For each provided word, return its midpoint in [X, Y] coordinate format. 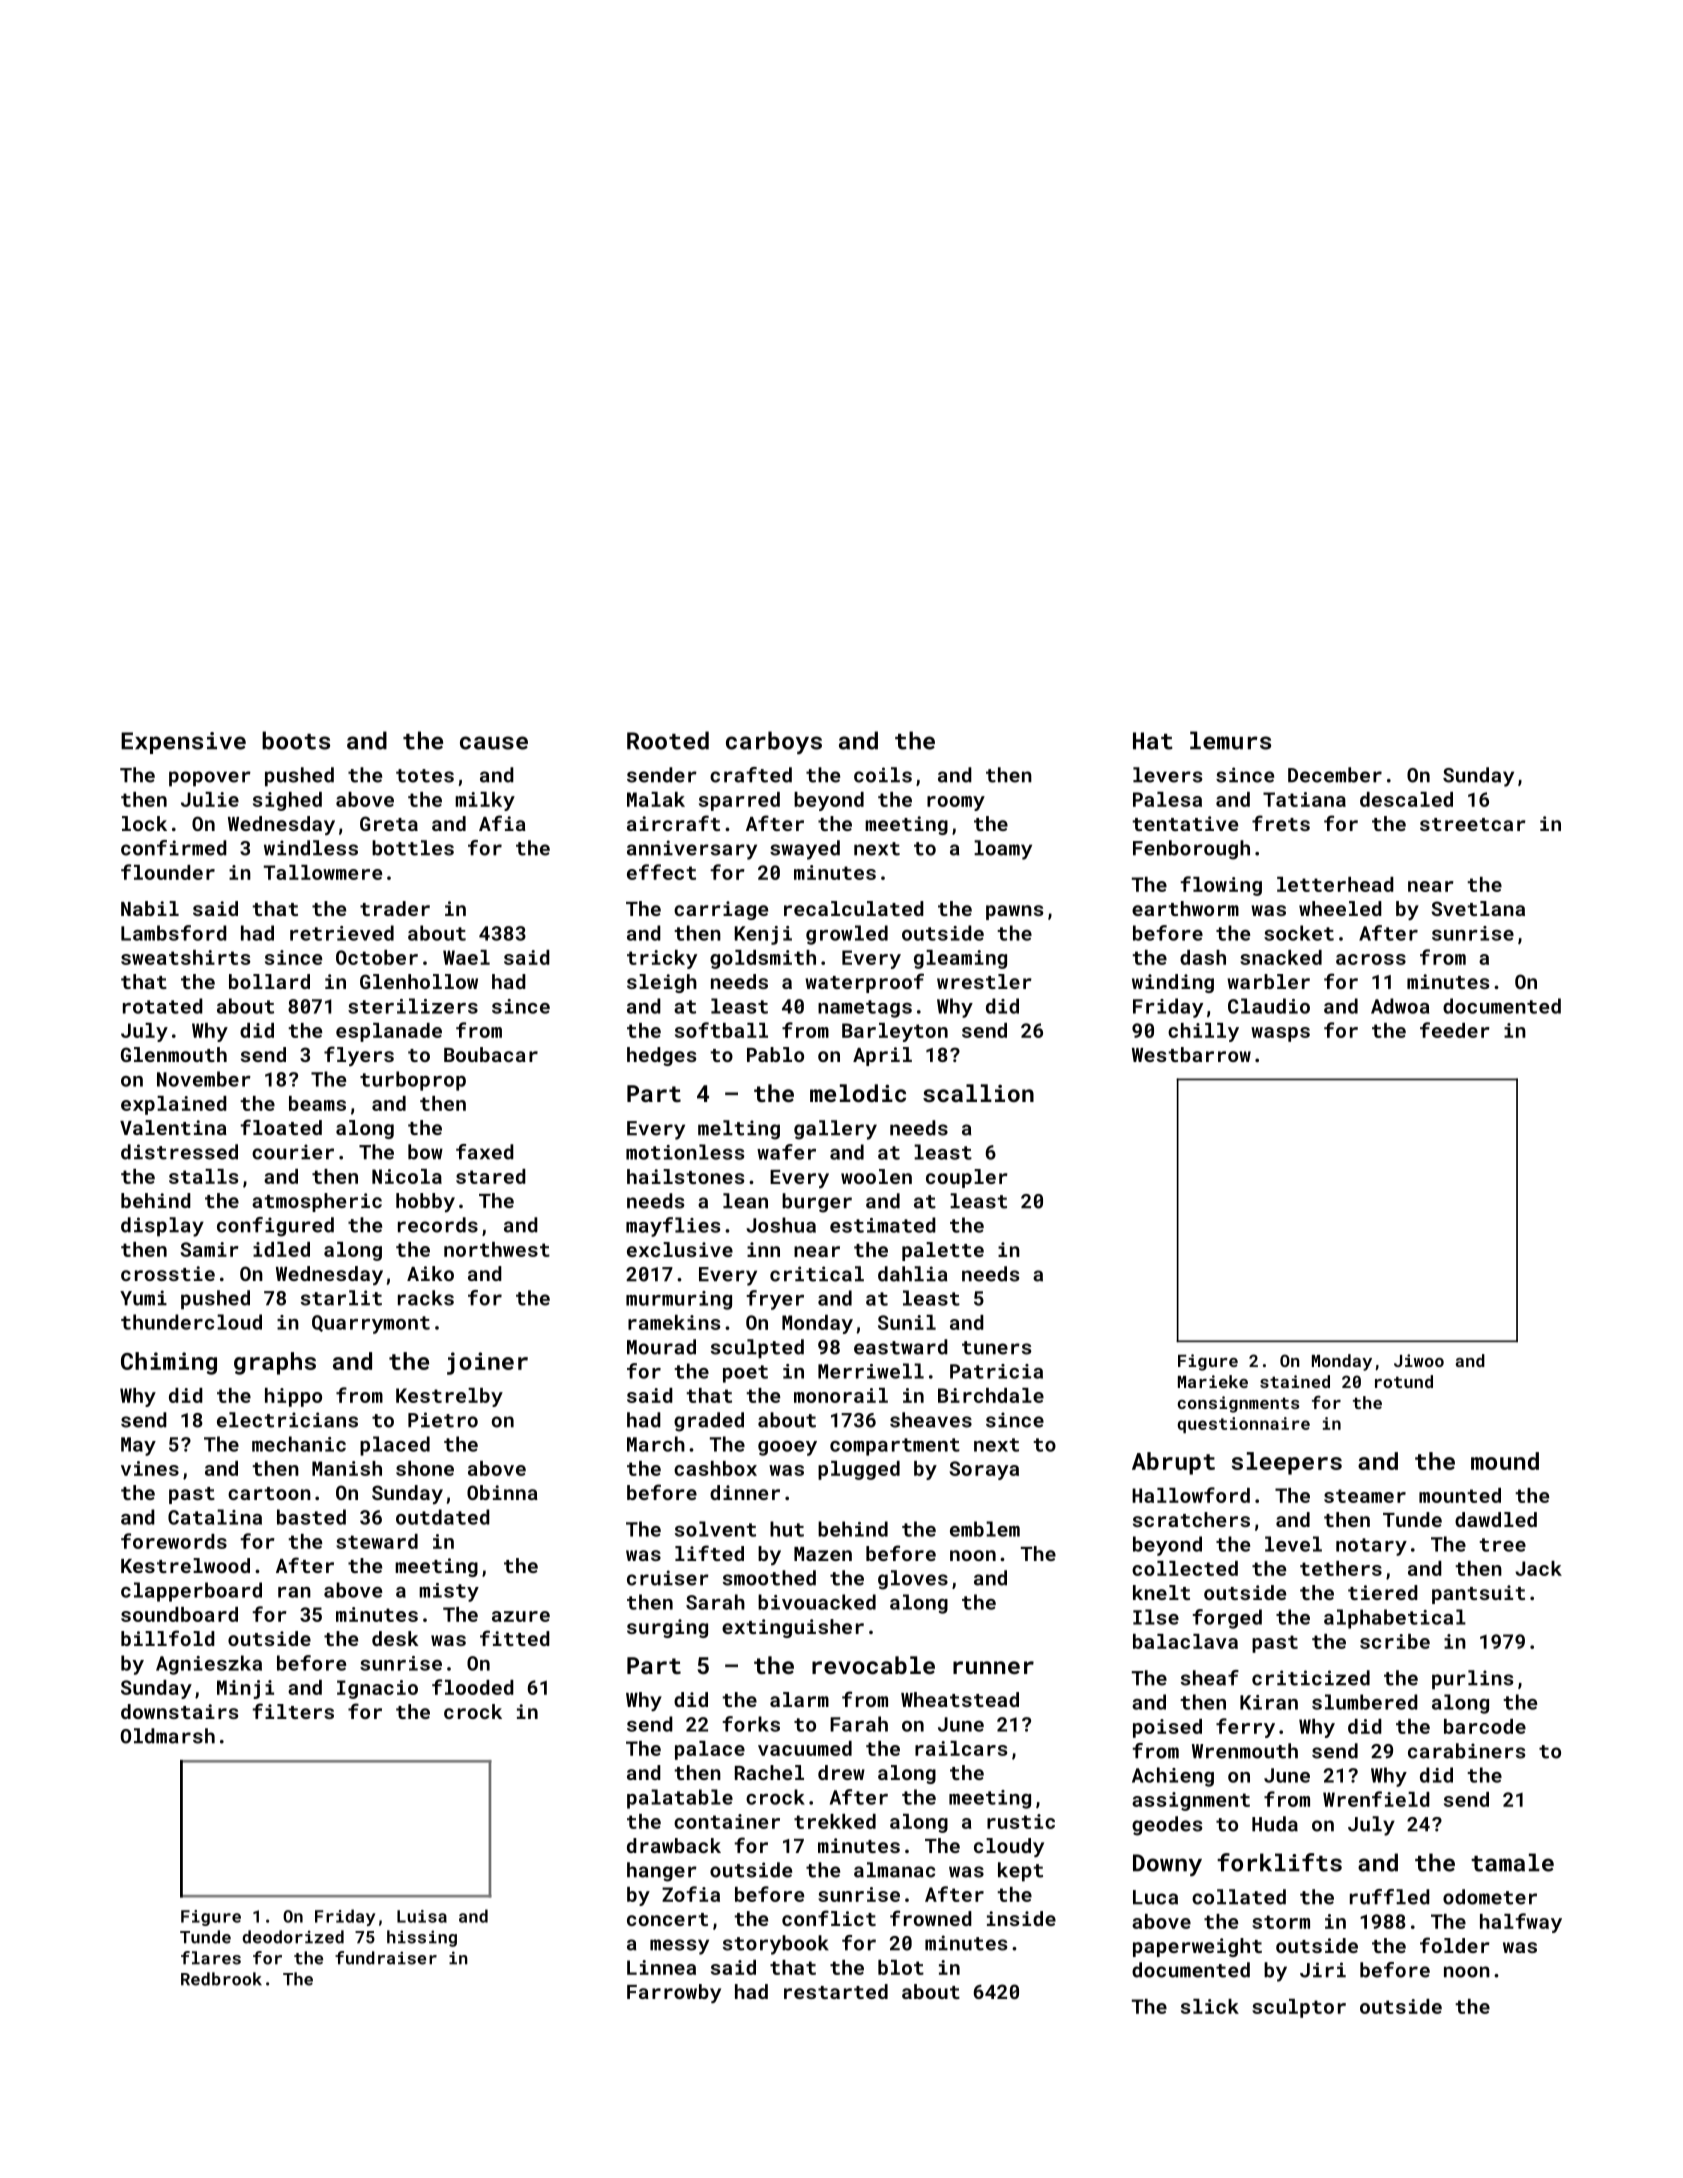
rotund [1404, 1381]
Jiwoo [1419, 1360]
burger [817, 1203]
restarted [836, 1991]
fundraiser [386, 1958]
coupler [967, 1178]
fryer [775, 1300]
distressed [179, 1152]
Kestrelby [449, 1397]
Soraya [984, 1470]
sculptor [1299, 2008]
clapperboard [191, 1592]
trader [395, 908]
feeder [1455, 1030]
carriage [721, 910]
